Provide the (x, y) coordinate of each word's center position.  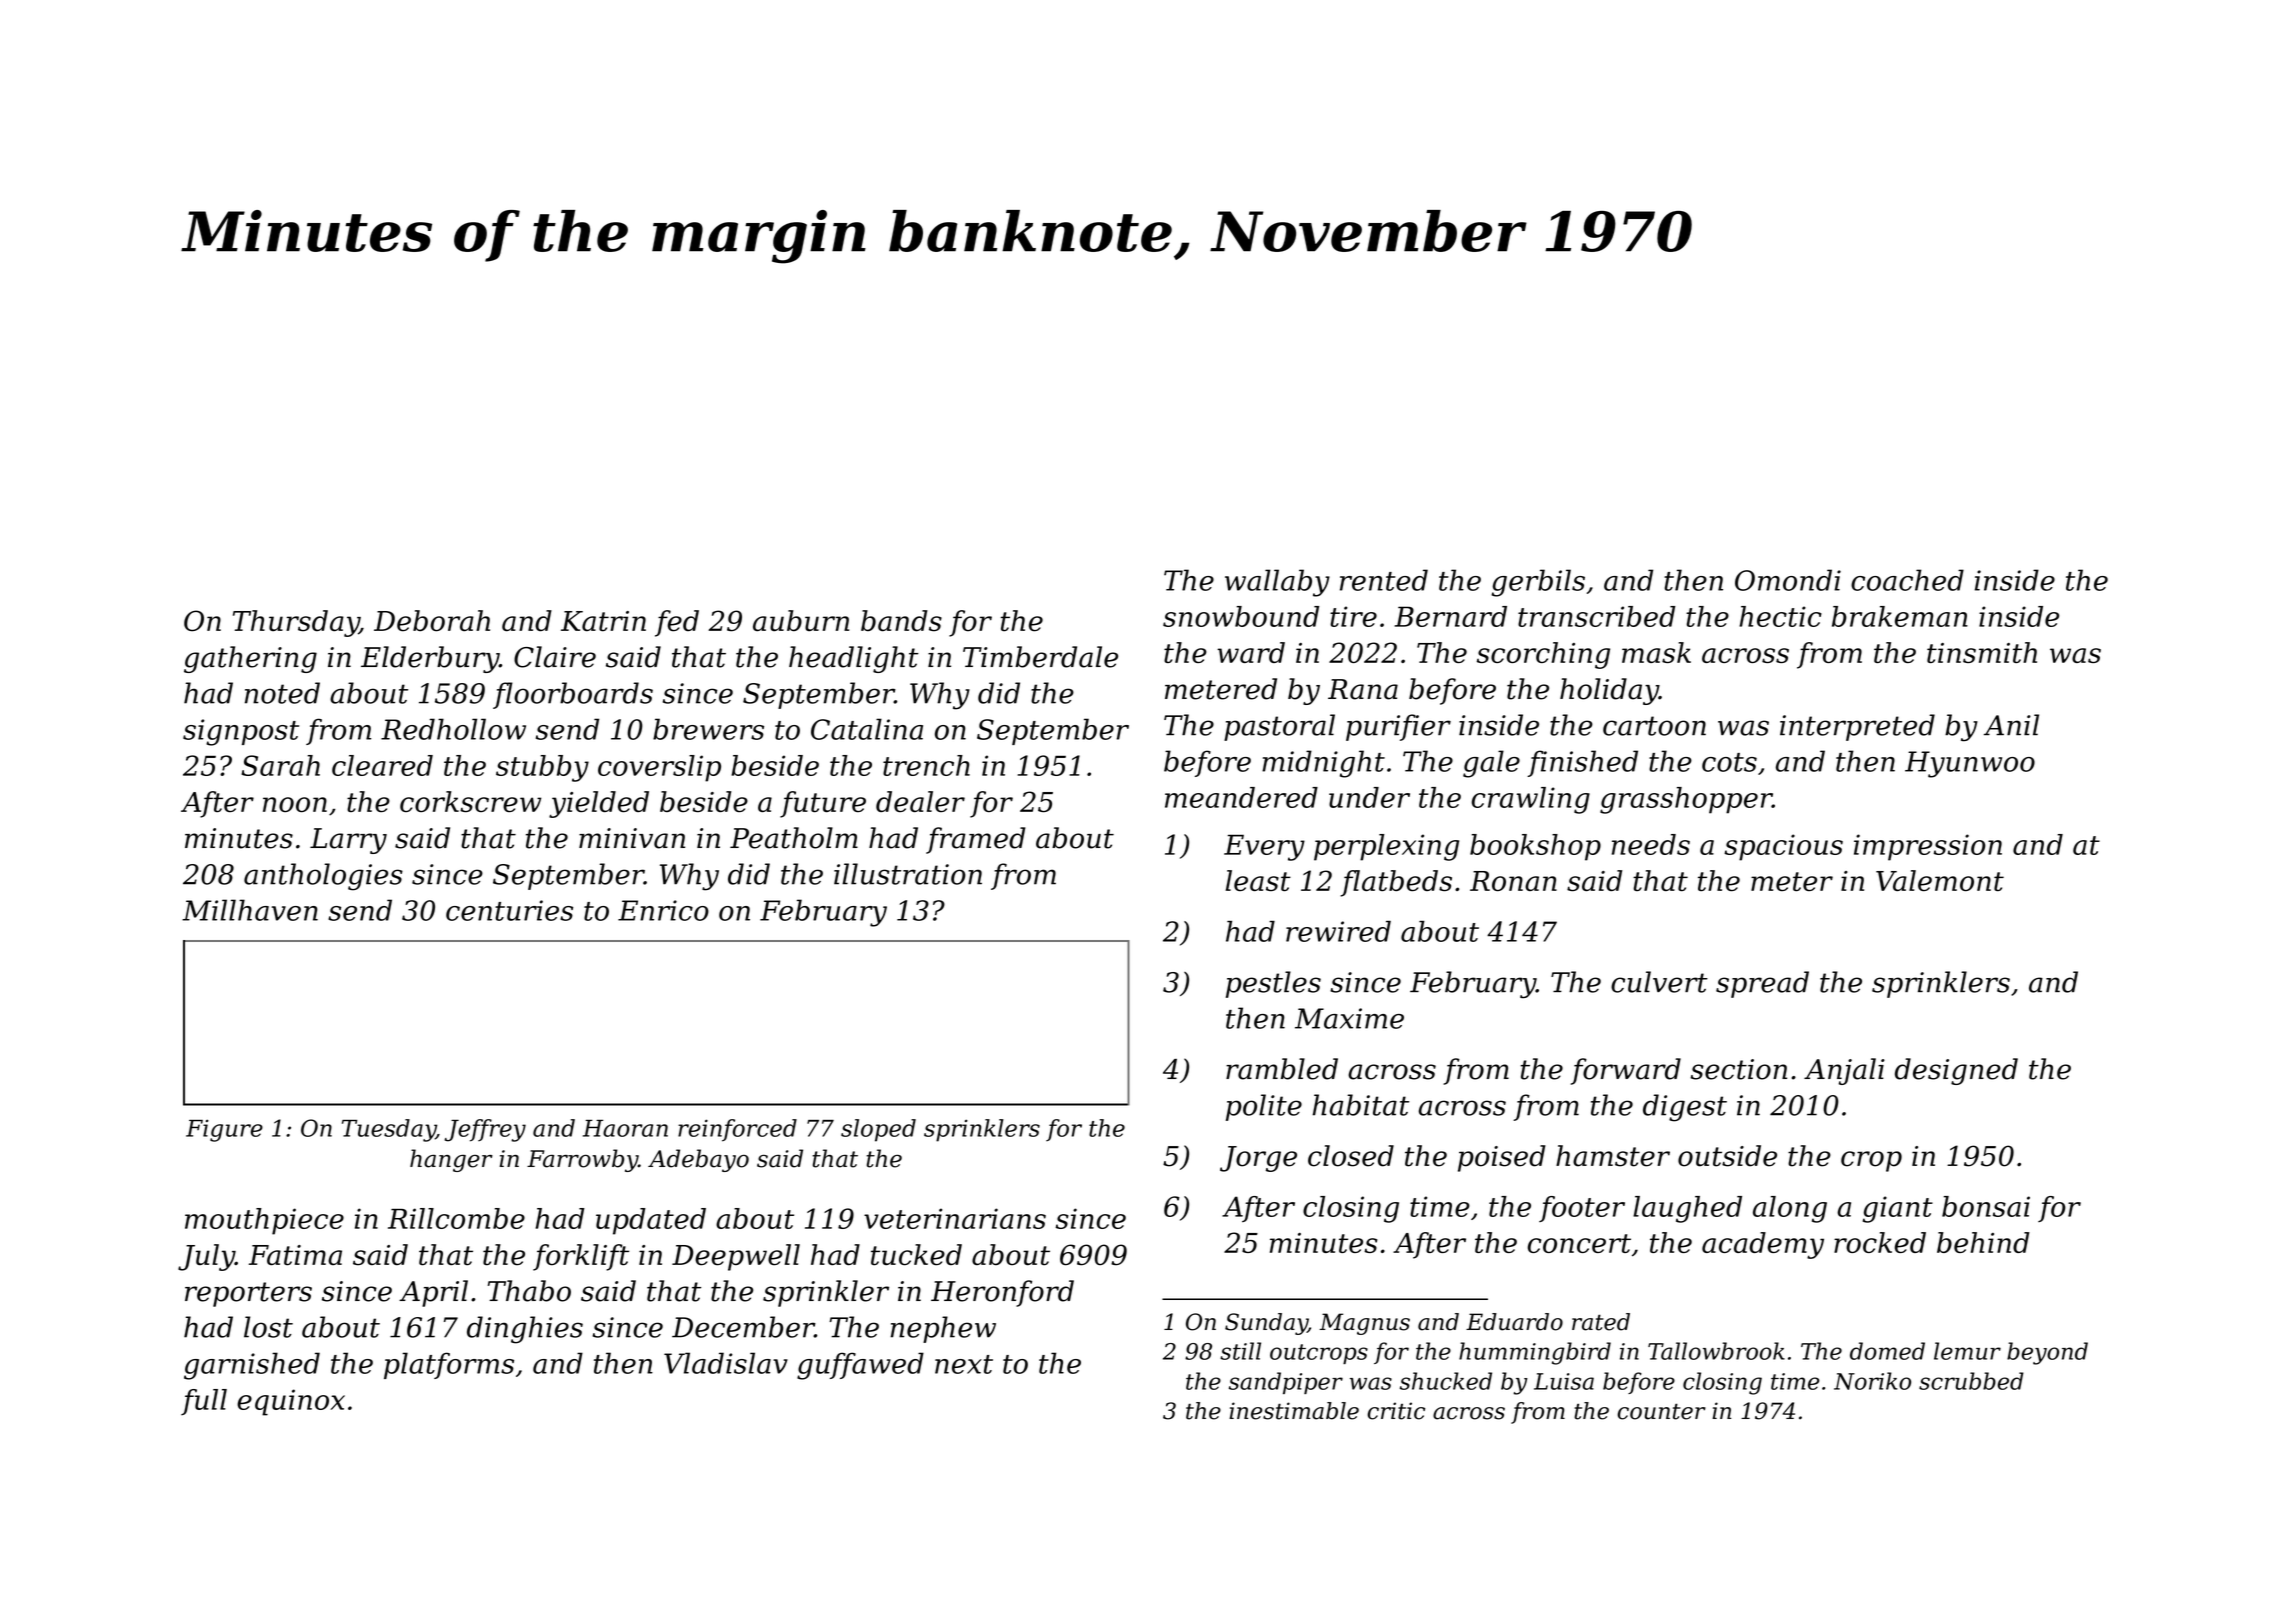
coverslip (659, 768)
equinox (291, 1402)
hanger (451, 1160)
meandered (1241, 797)
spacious (1783, 847)
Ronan (1513, 881)
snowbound (1241, 616)
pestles (1273, 984)
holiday (1609, 691)
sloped (878, 1130)
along (1790, 1209)
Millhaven (250, 910)
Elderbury (430, 659)
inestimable (1294, 1411)
